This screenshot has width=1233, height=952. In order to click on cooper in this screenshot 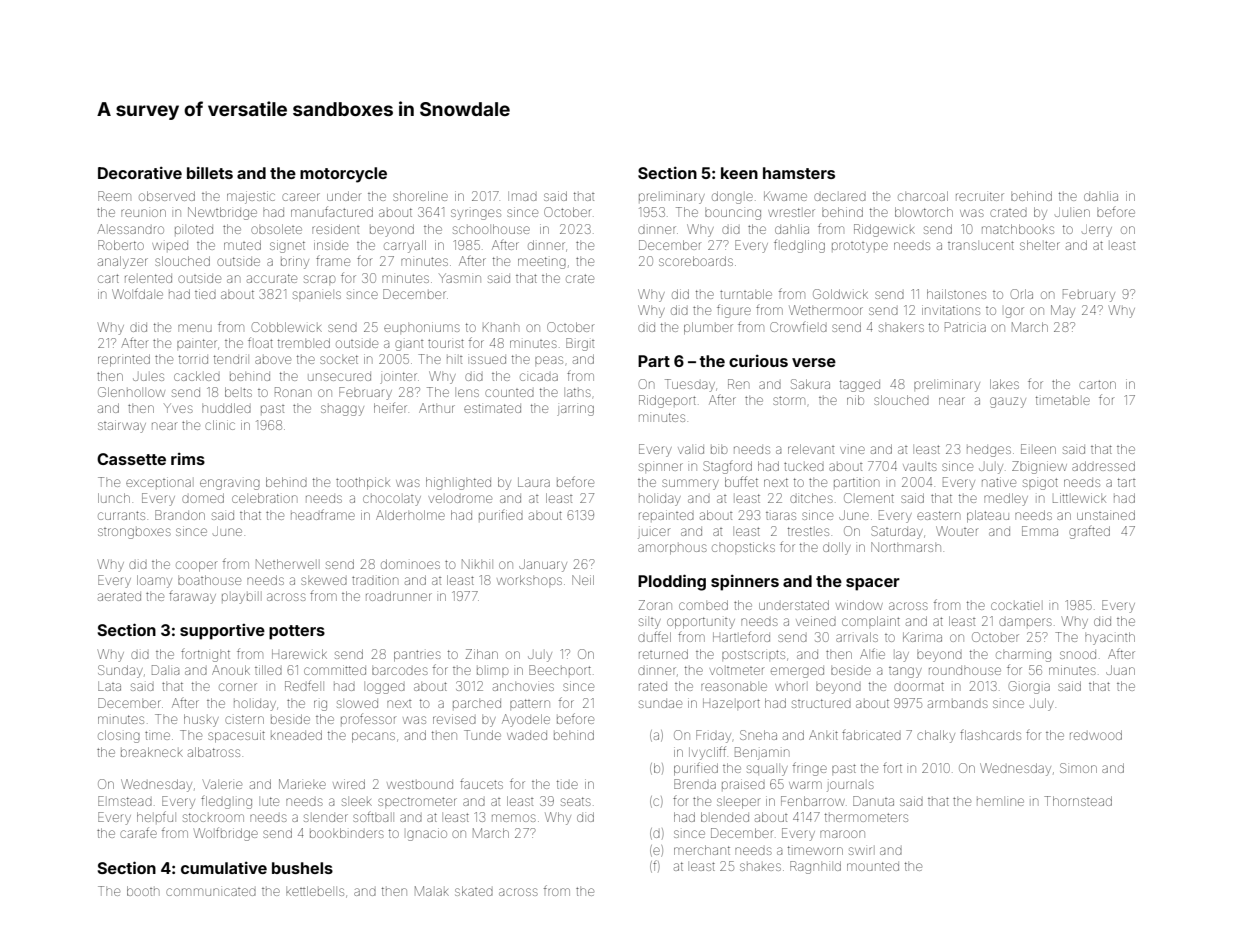, I will do `click(196, 566)`.
